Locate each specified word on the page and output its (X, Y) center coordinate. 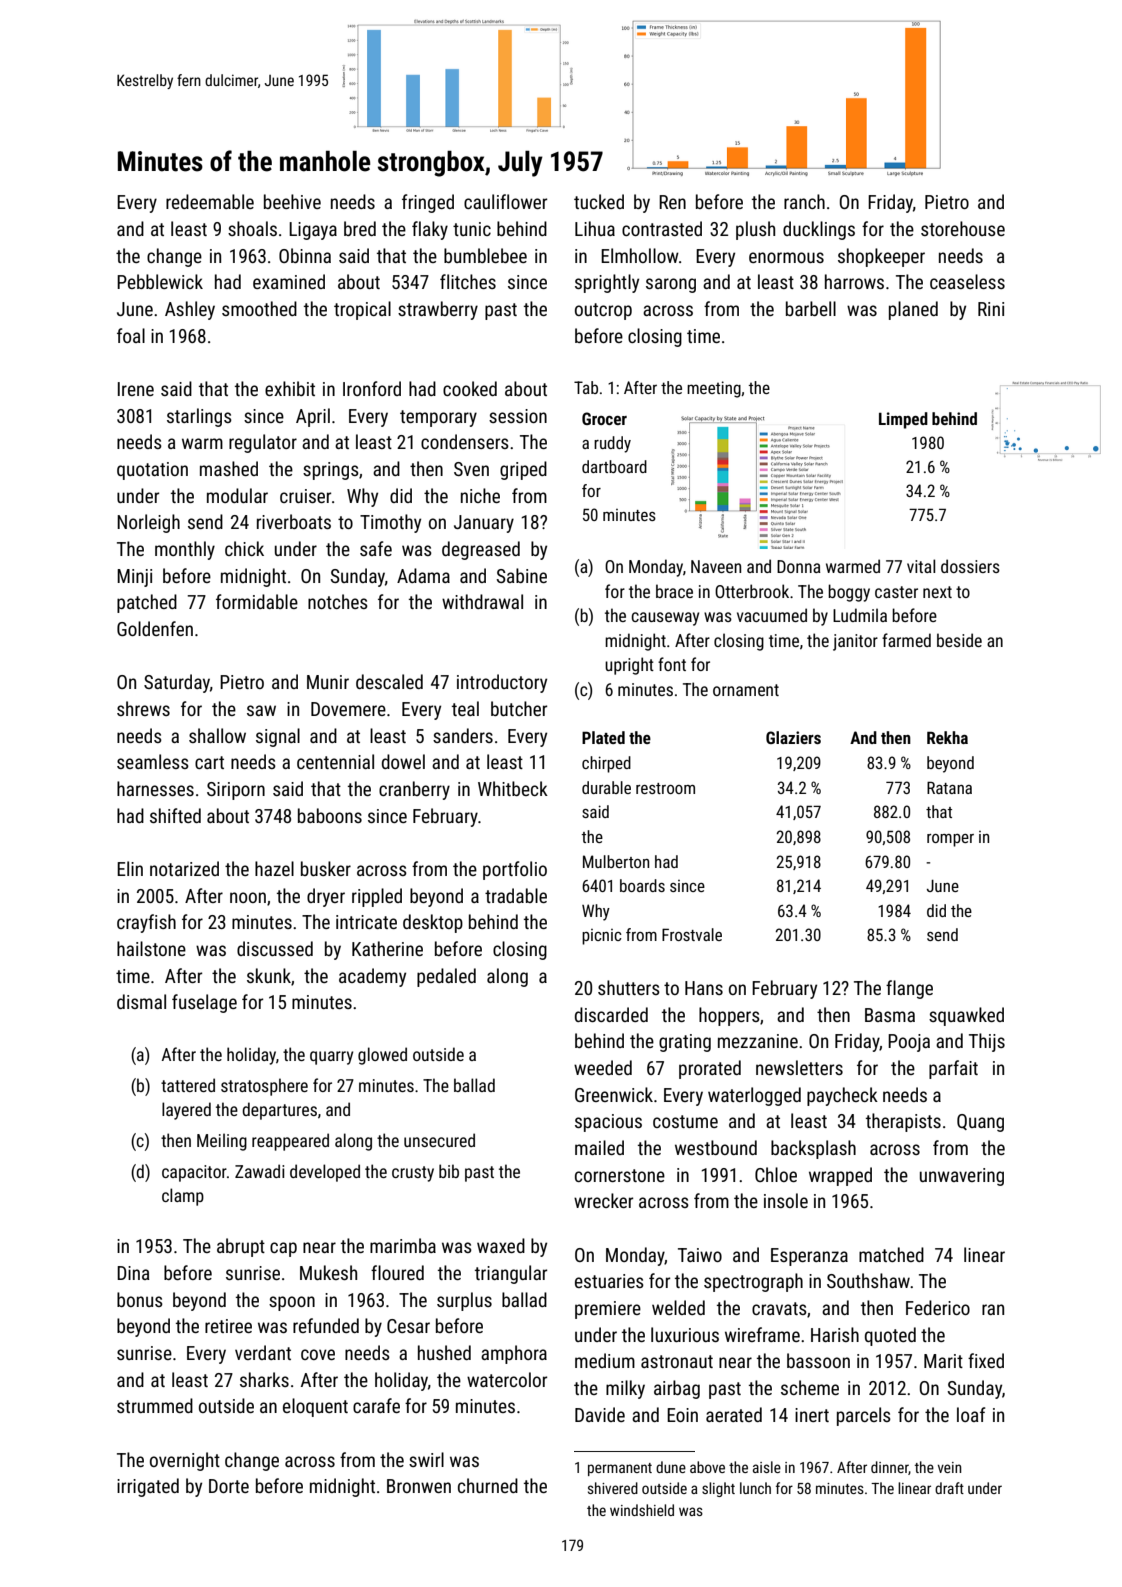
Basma (890, 1015)
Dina (133, 1273)
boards (642, 885)
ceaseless (967, 281)
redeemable (210, 201)
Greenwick (614, 1094)
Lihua (595, 228)
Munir (328, 682)
